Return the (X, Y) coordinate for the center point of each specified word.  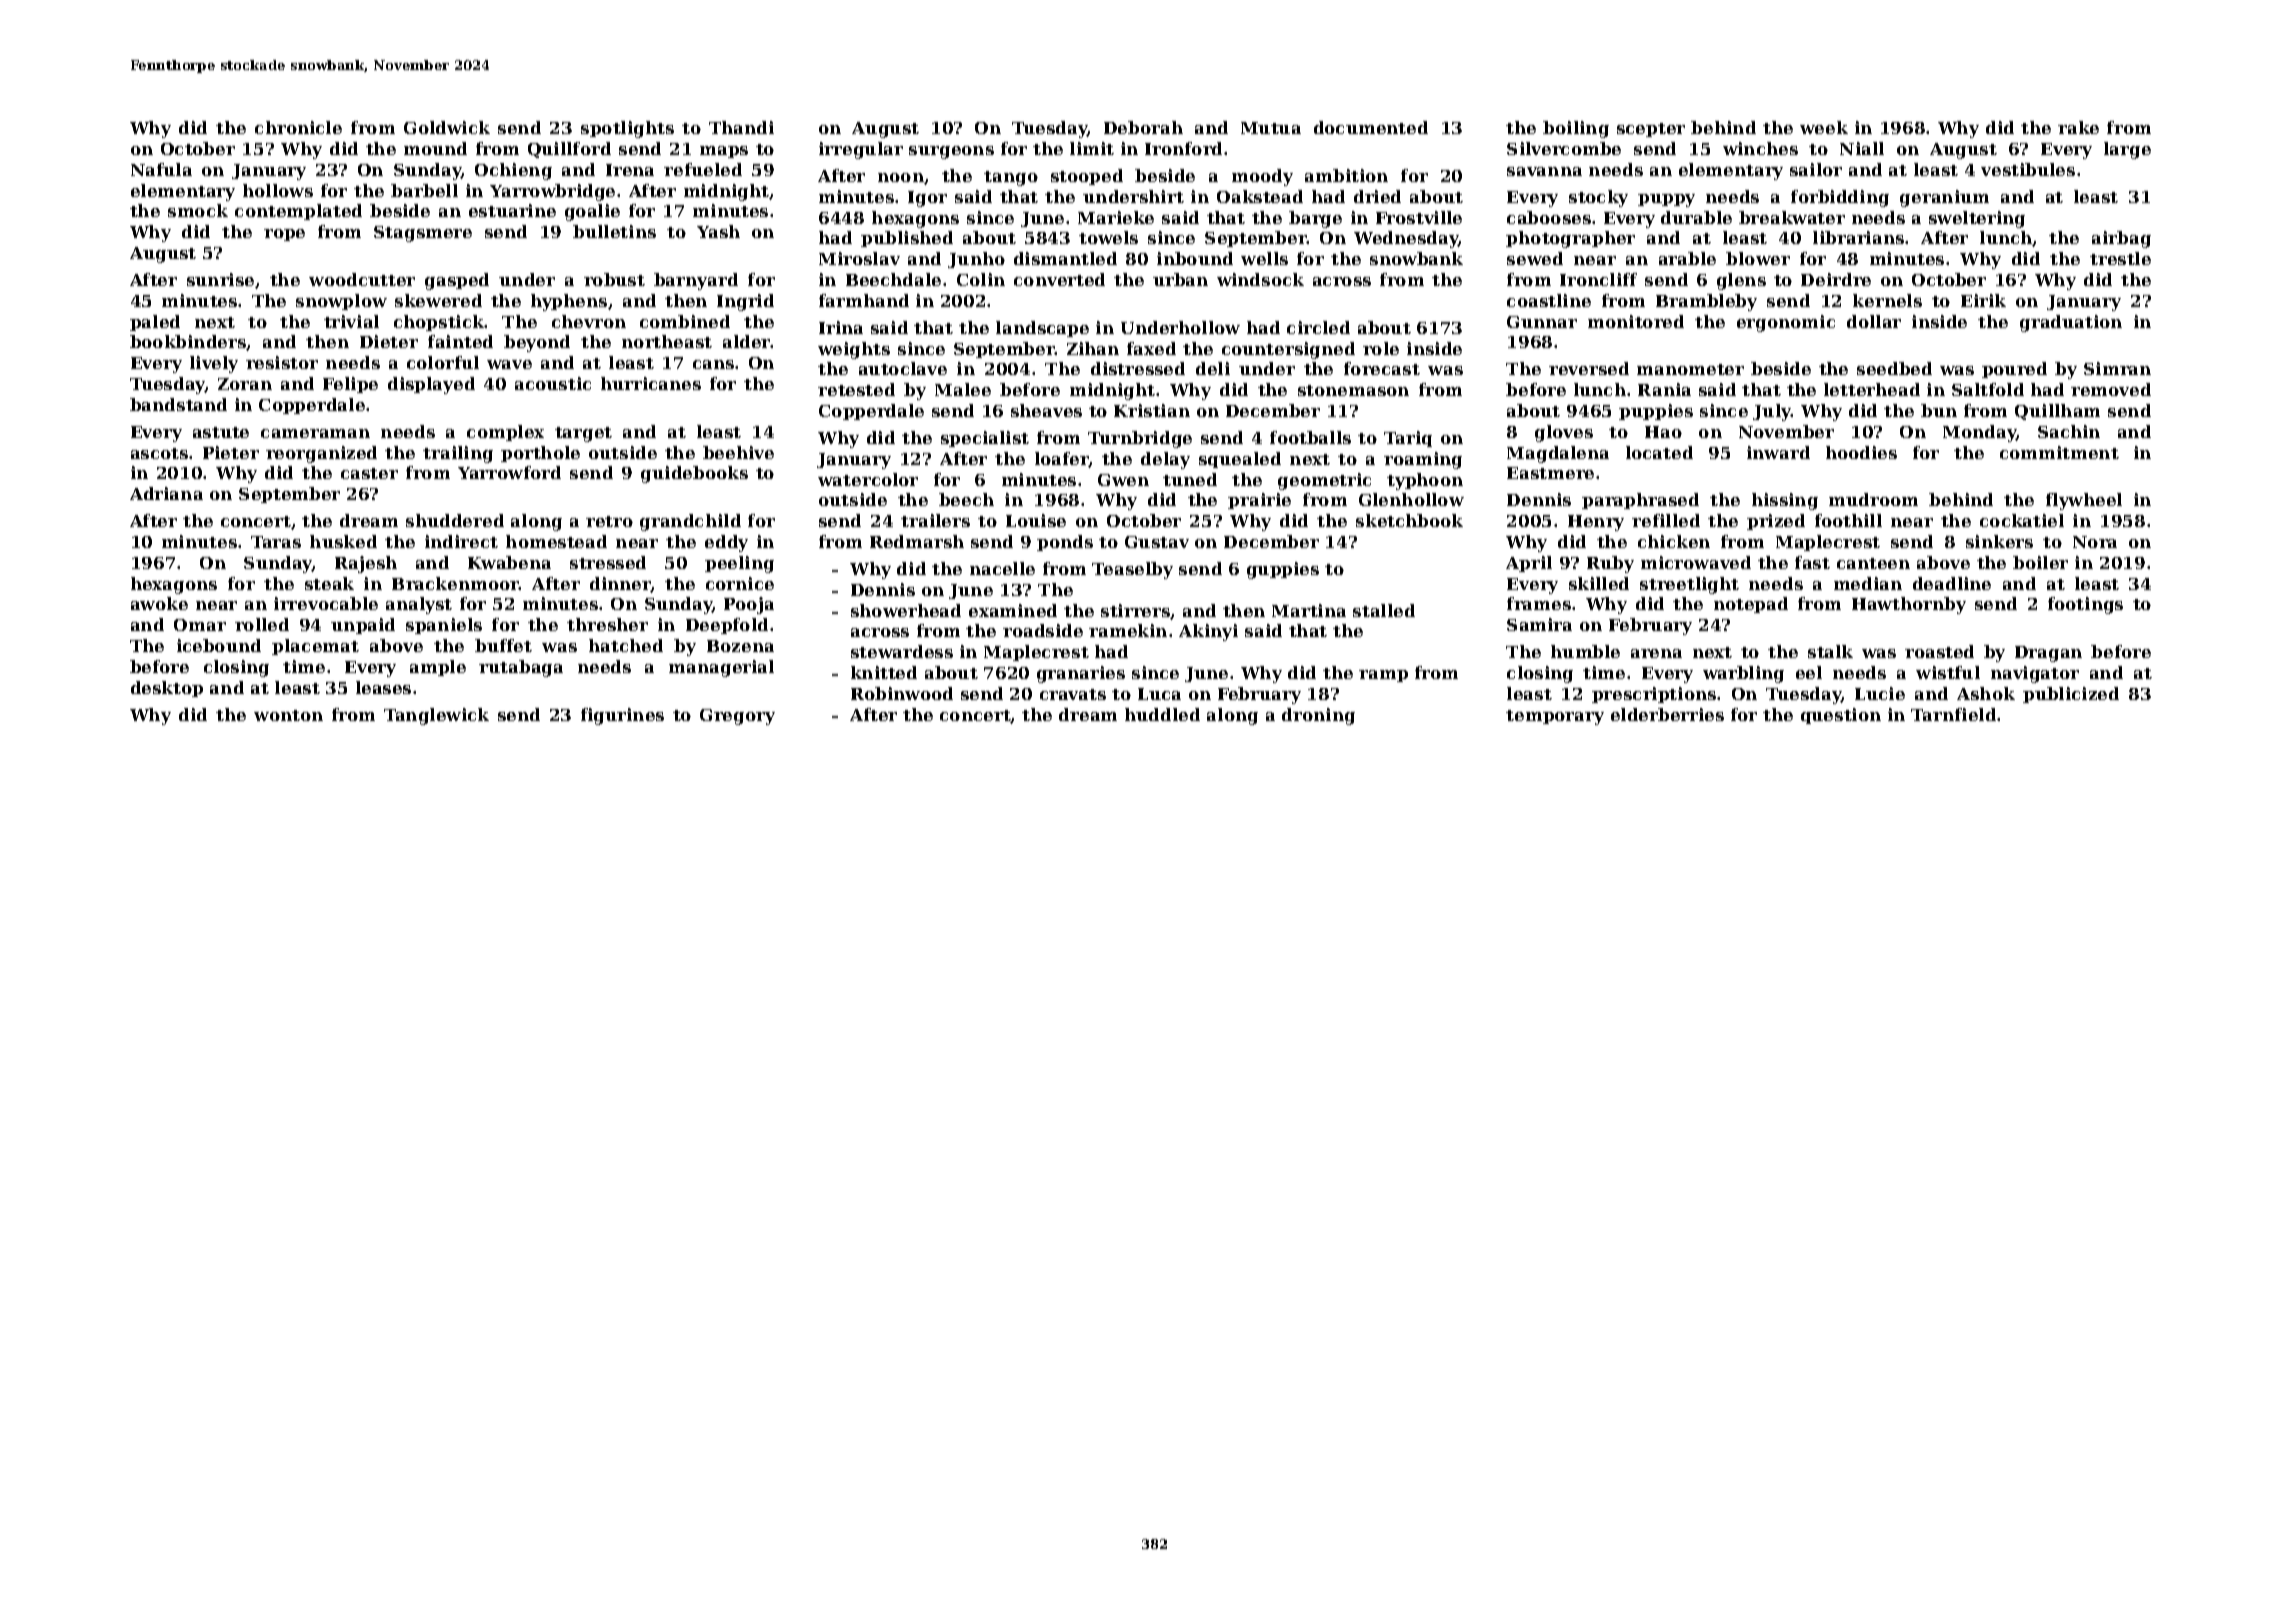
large (2127, 150)
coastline (1549, 300)
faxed (1151, 348)
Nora (2095, 542)
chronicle (298, 127)
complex (505, 433)
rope (284, 235)
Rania (1664, 389)
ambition (1346, 175)
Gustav (1157, 542)
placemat (315, 647)
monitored (1636, 321)
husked (343, 541)
